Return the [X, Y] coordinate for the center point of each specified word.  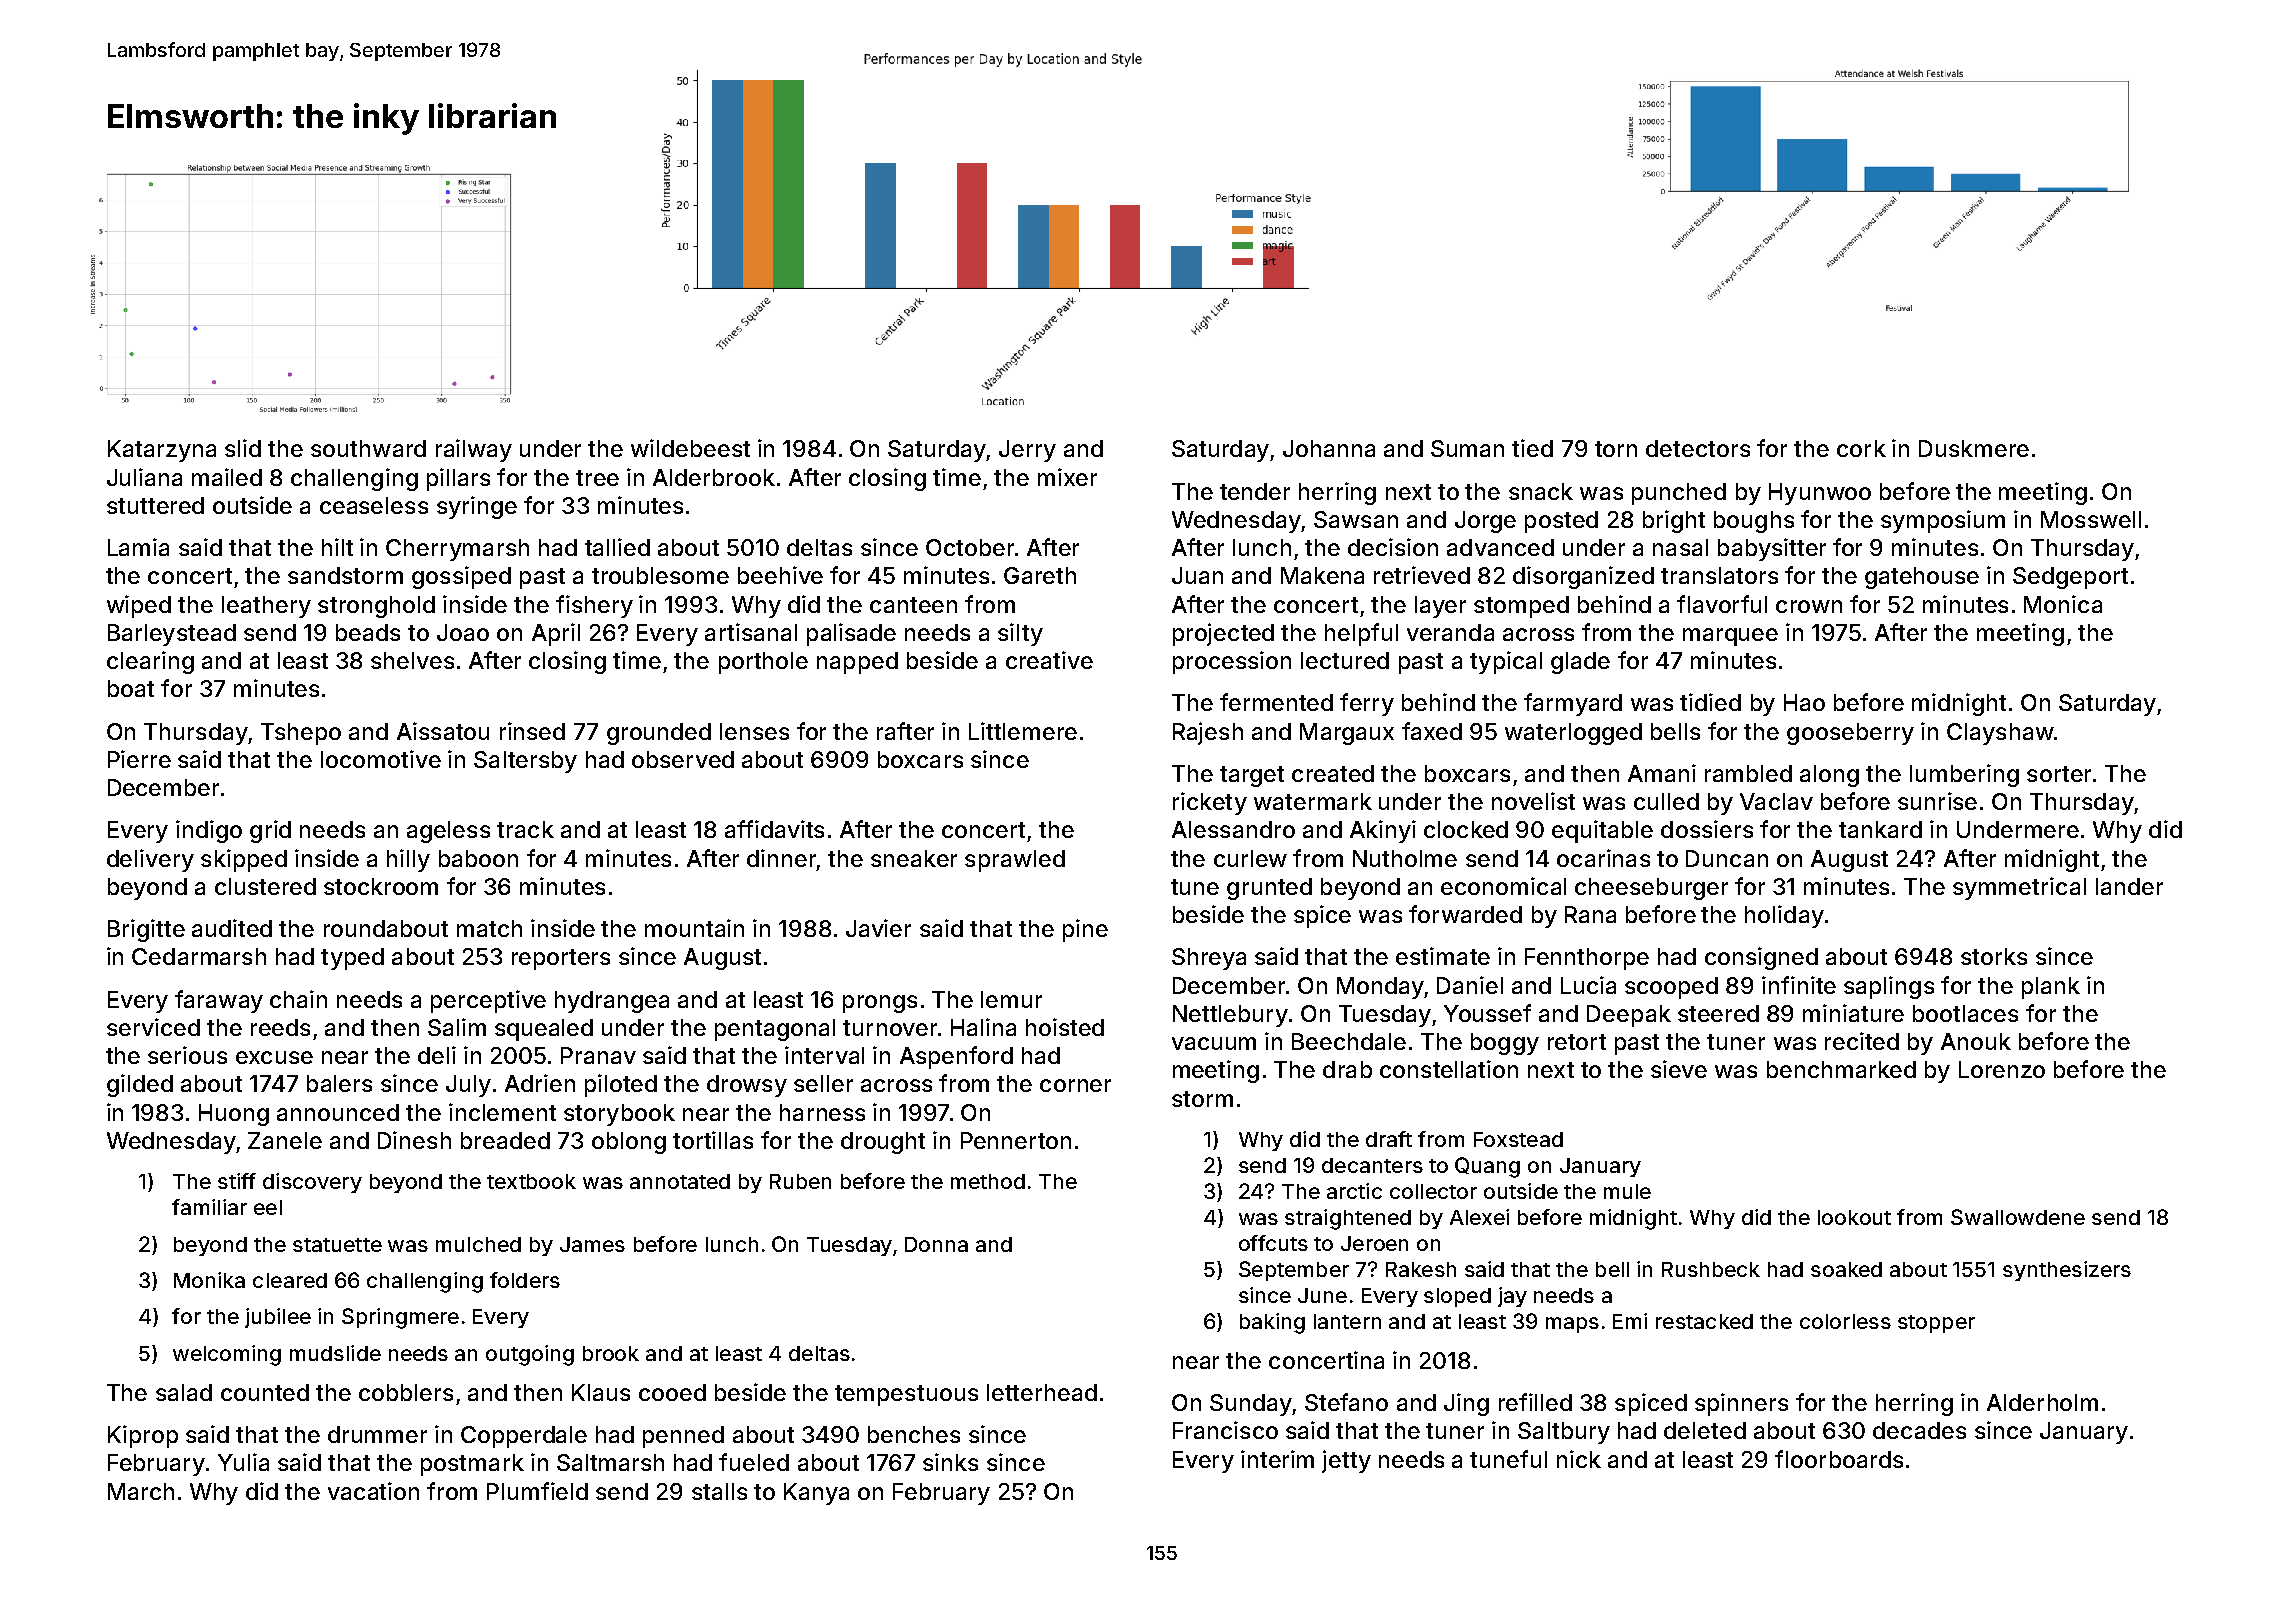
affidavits [774, 829]
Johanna [1329, 448]
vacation [373, 1491]
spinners [1741, 1404]
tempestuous [906, 1395]
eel [268, 1207]
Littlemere [1023, 731]
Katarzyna [162, 451]
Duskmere [1974, 448]
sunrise [1937, 801]
